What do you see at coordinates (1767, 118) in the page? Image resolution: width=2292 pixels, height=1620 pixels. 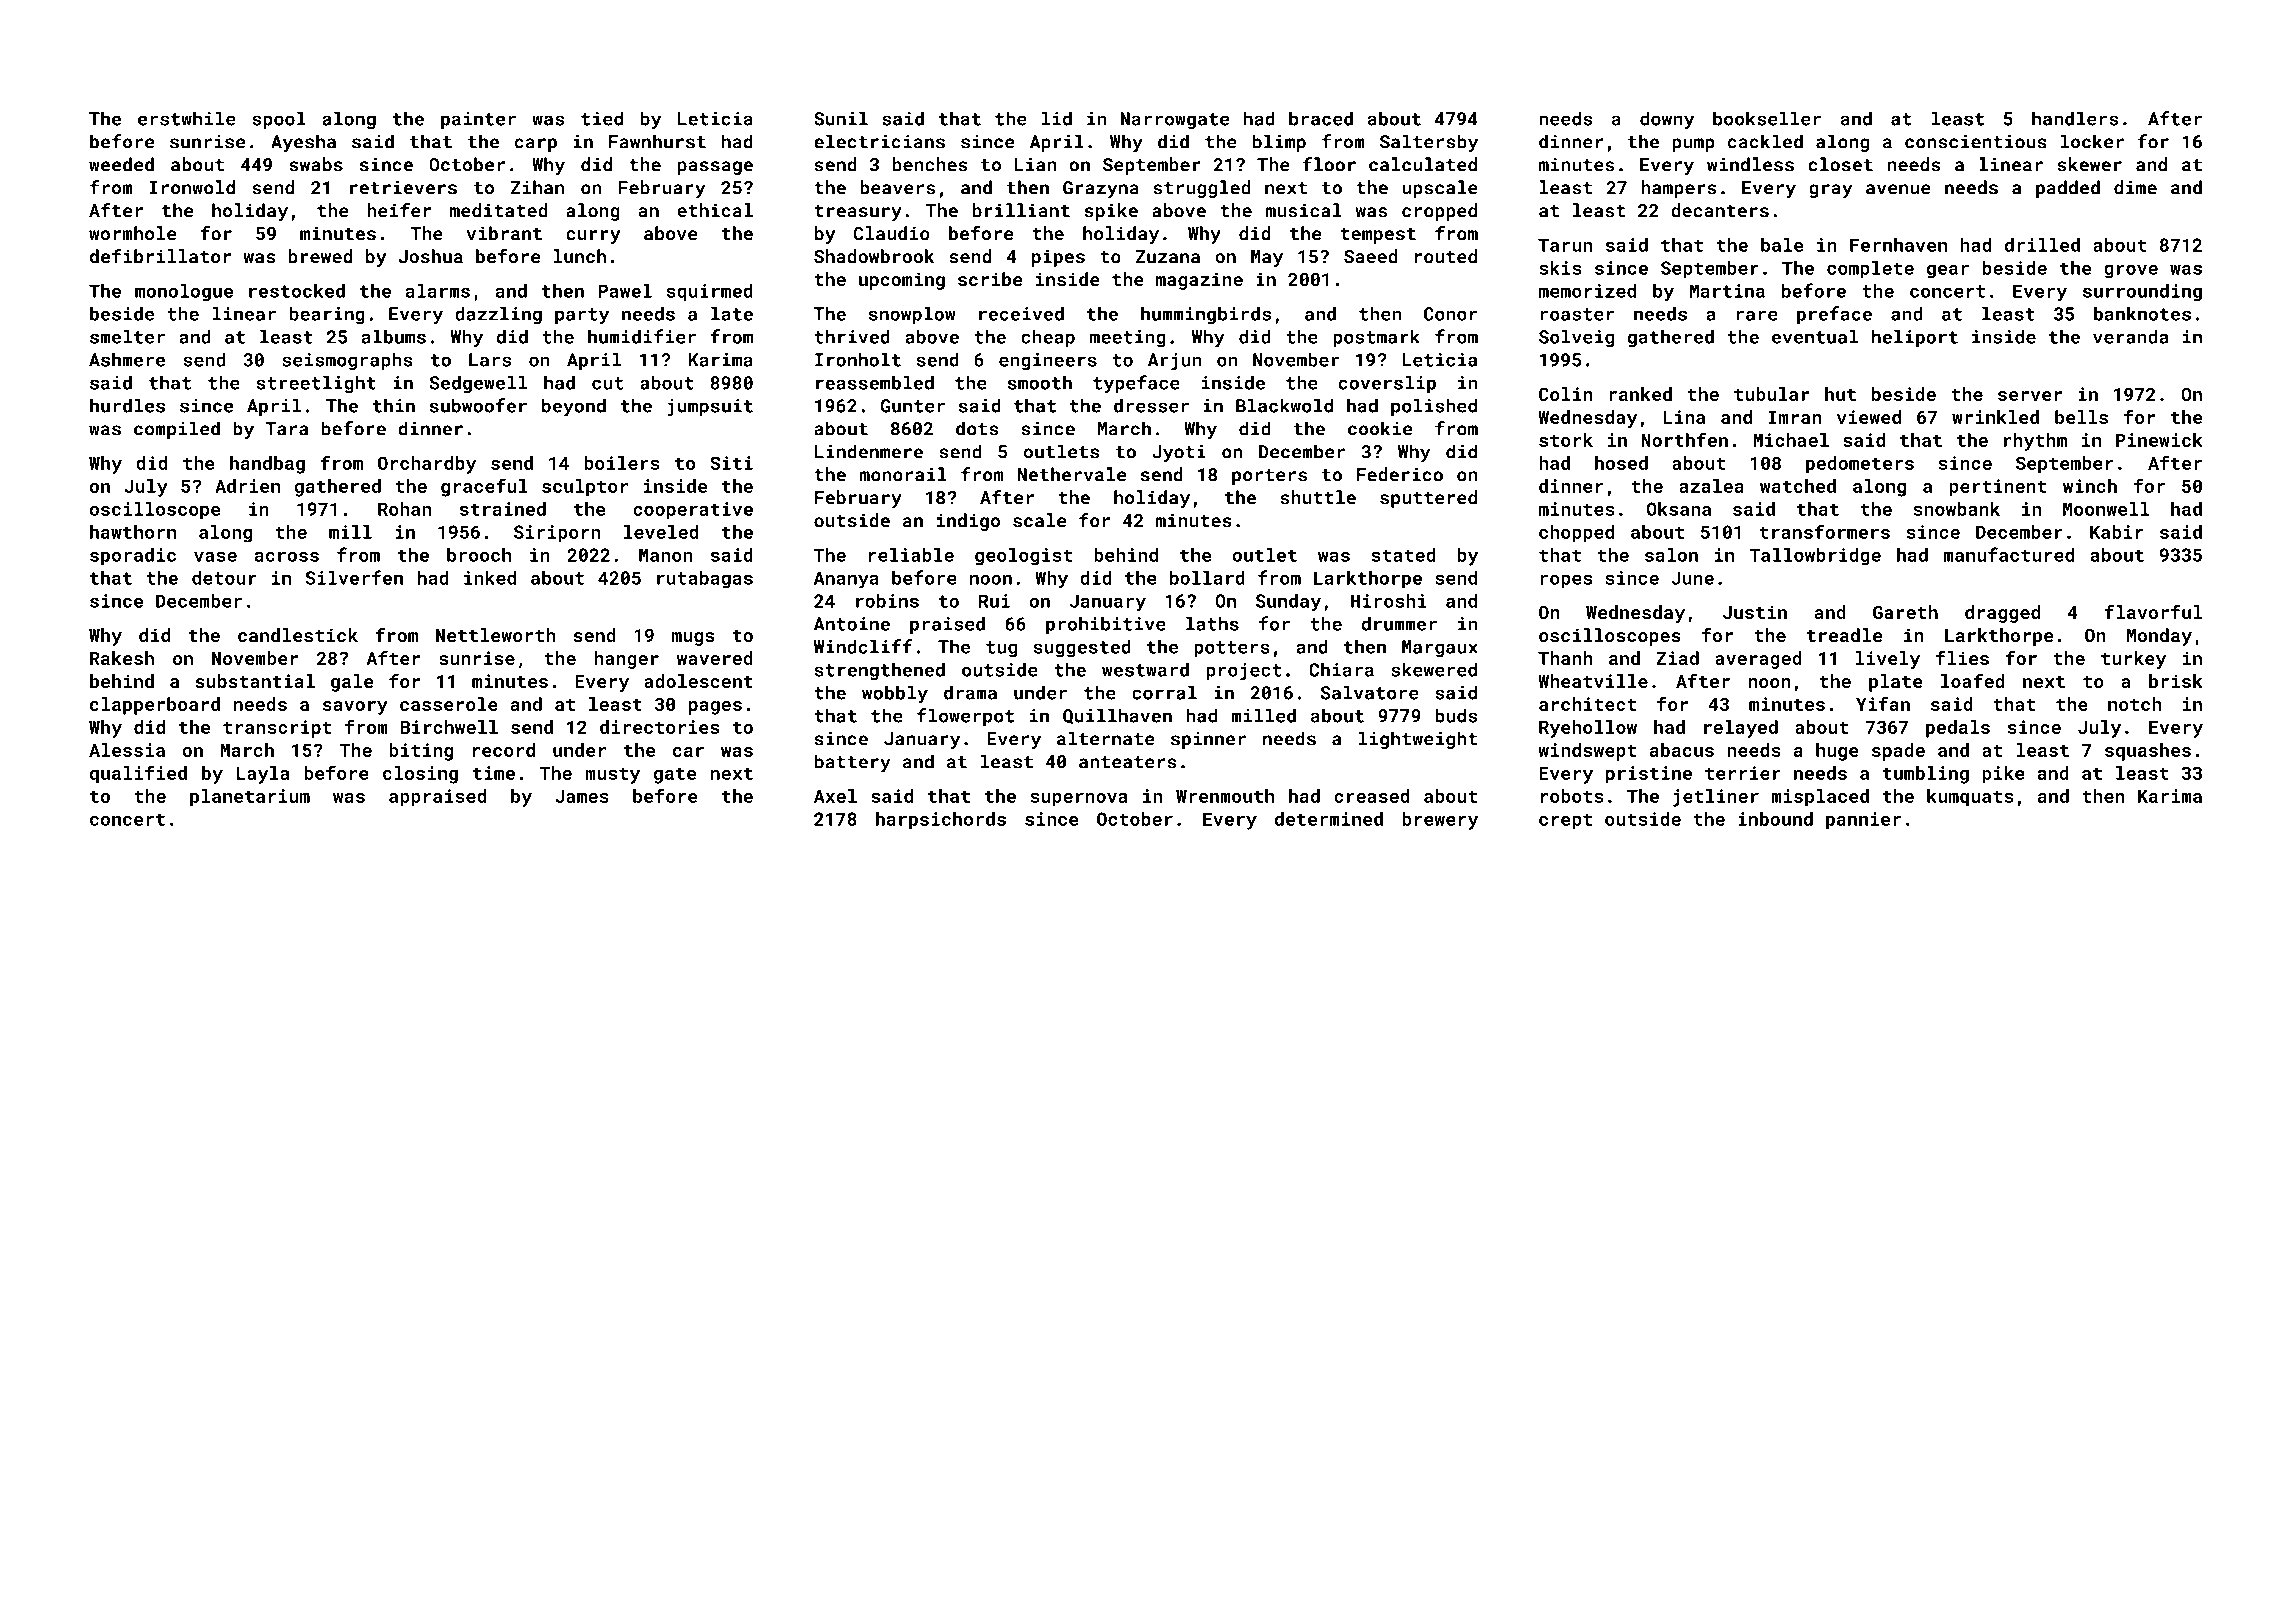 I see `bookseller` at bounding box center [1767, 118].
